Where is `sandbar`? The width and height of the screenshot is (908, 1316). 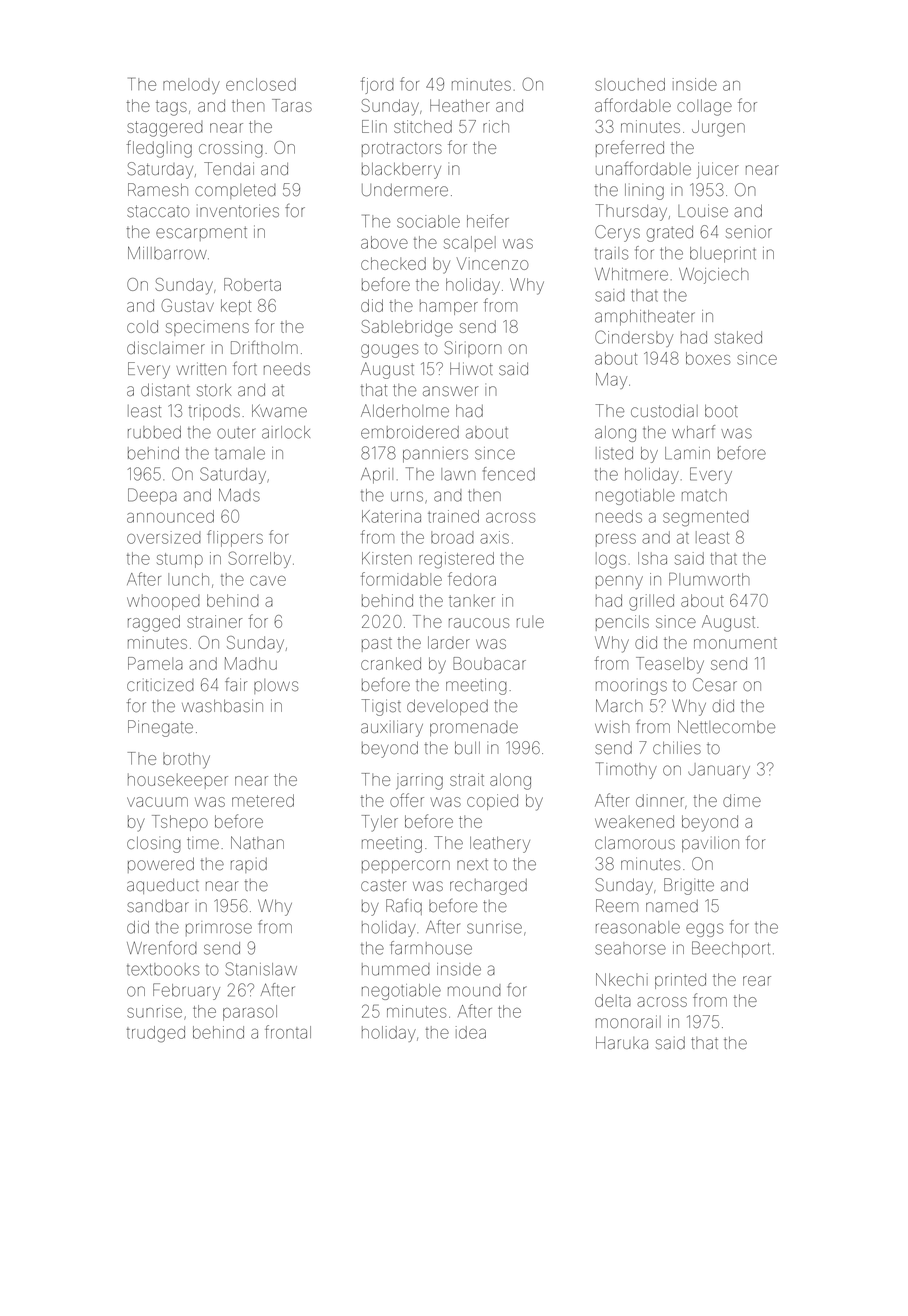 sandbar is located at coordinates (158, 906).
